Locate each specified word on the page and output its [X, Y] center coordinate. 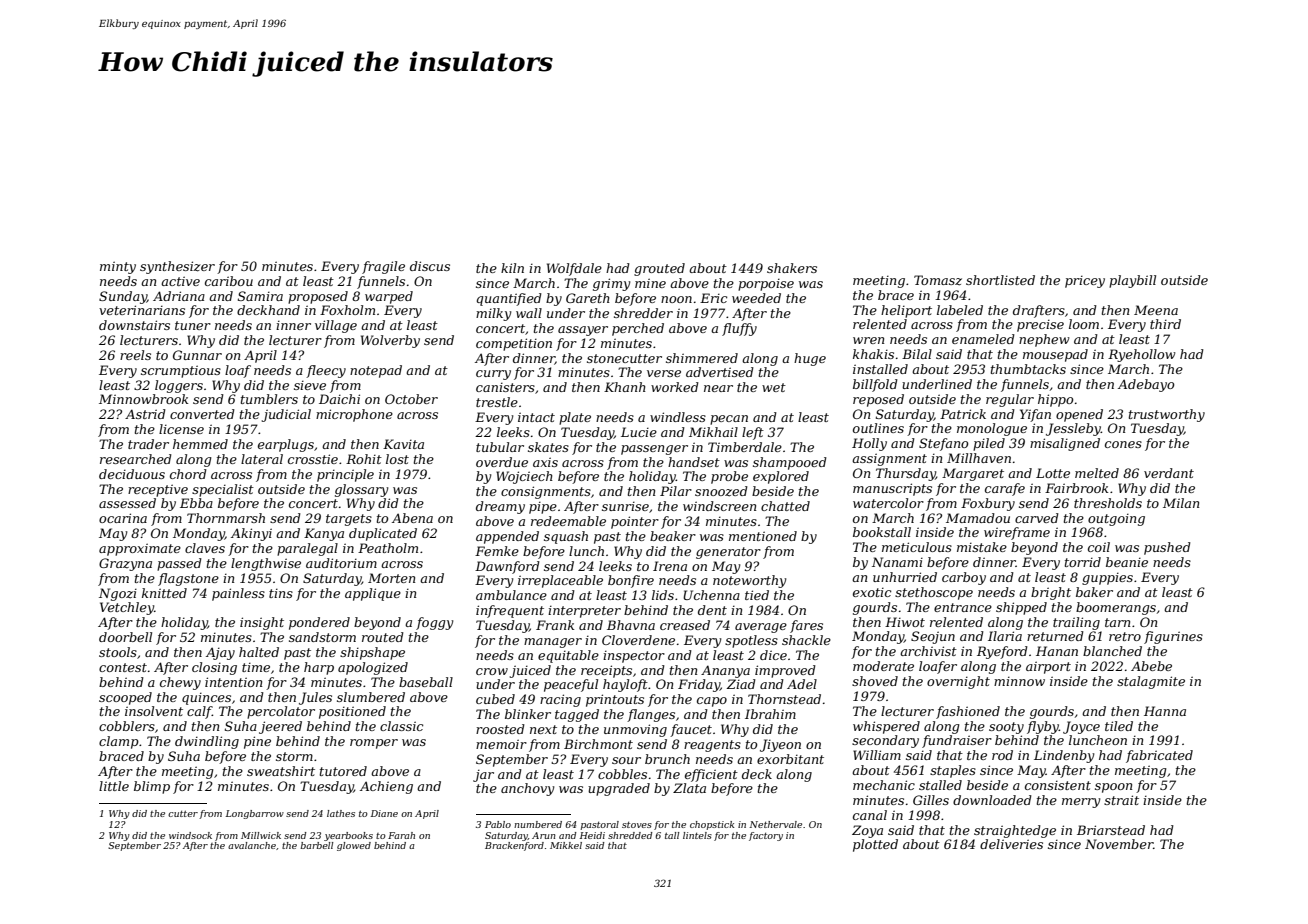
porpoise [766, 285]
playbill [1132, 281]
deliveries [1011, 844]
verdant [1169, 473]
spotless [751, 641]
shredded [630, 835]
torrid [1083, 562]
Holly [869, 444]
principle [345, 475]
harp [319, 668]
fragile [383, 267]
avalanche [252, 845]
